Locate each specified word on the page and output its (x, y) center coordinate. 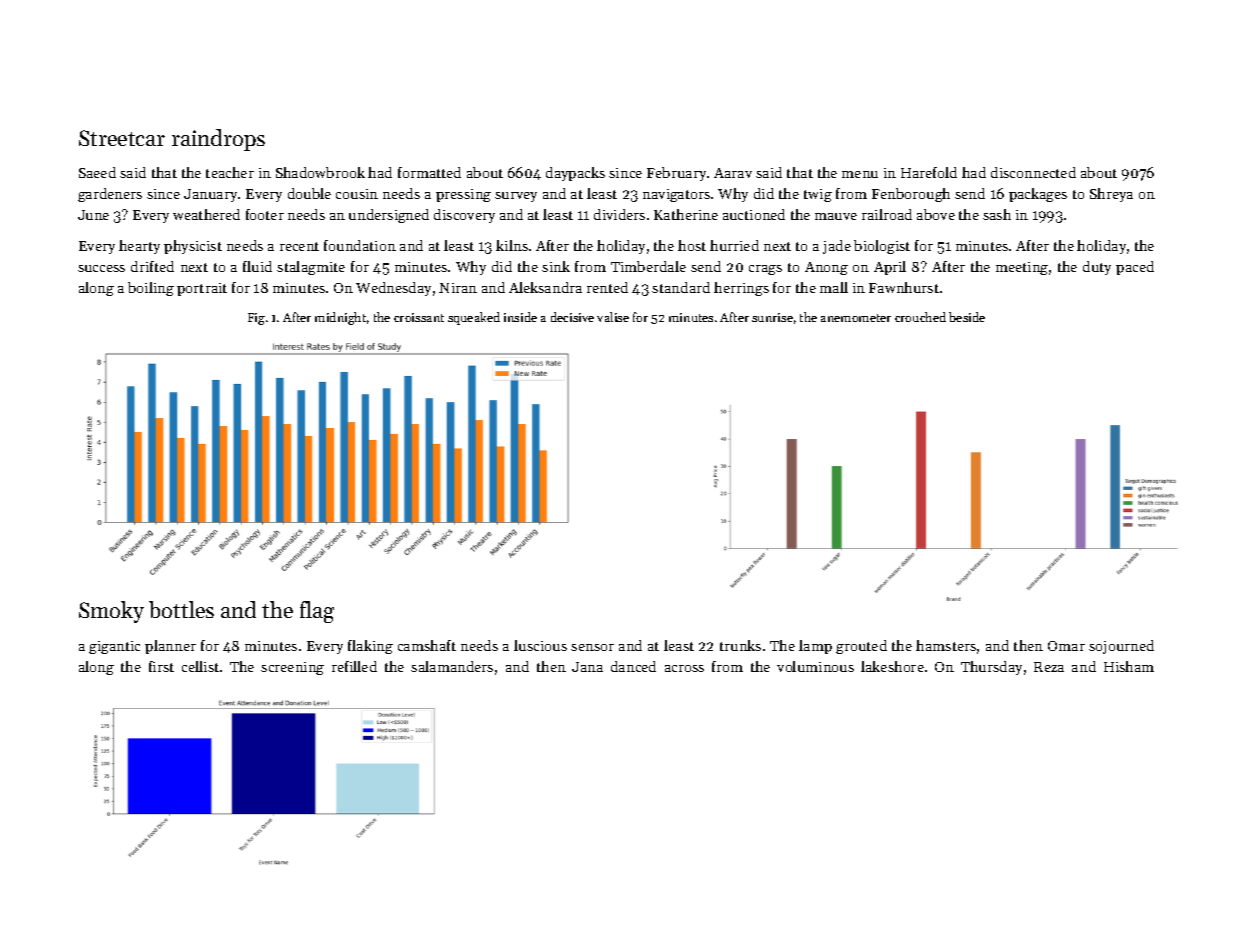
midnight (340, 318)
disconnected (1033, 172)
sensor (592, 647)
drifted (152, 266)
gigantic (114, 647)
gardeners (110, 195)
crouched (920, 317)
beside (967, 317)
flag (317, 612)
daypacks (575, 174)
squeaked (474, 318)
